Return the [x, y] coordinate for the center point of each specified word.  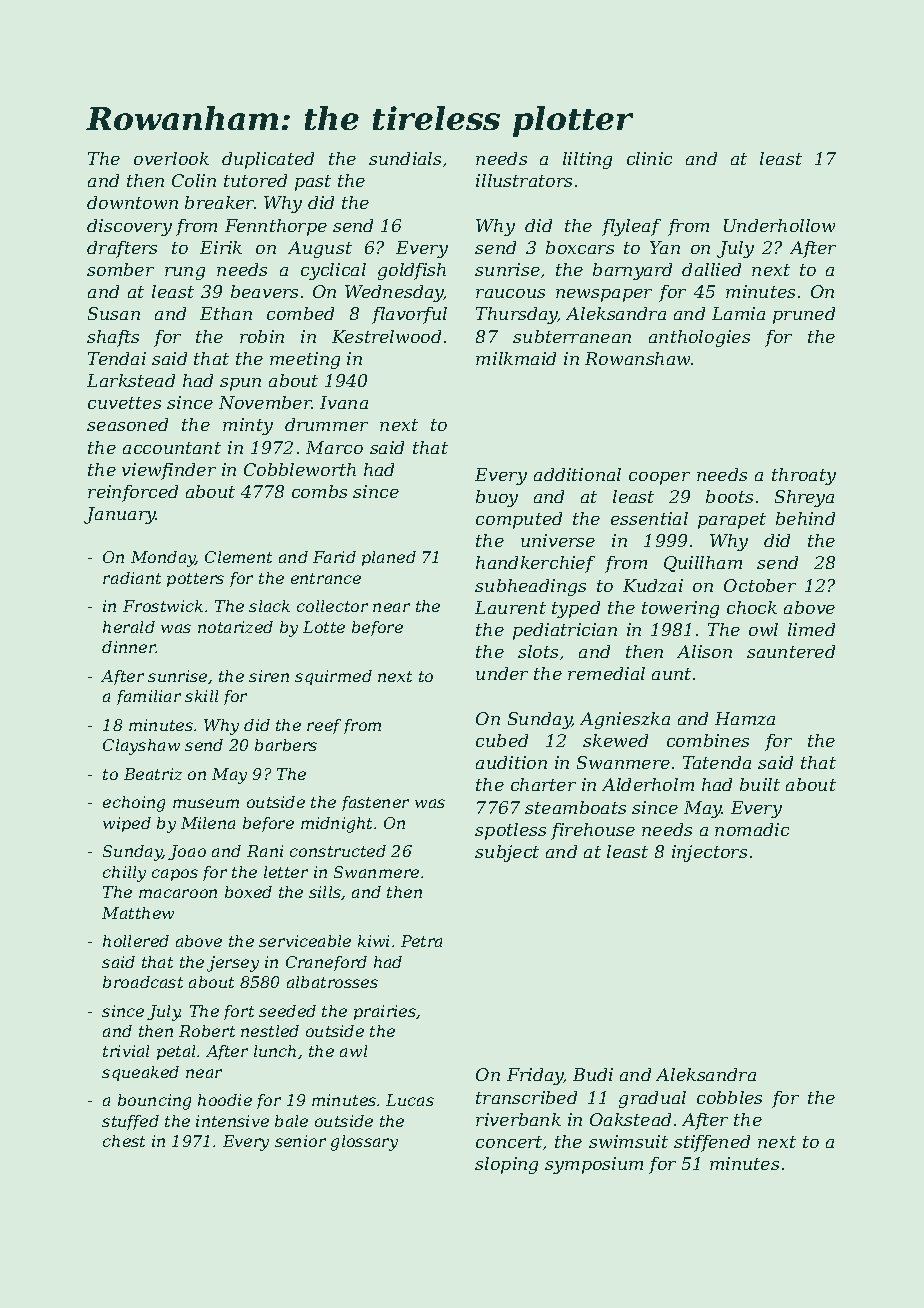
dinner [129, 647]
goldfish [412, 271]
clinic [649, 158]
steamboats [575, 807]
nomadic [752, 829]
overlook [171, 158]
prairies [385, 1012]
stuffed [130, 1122]
